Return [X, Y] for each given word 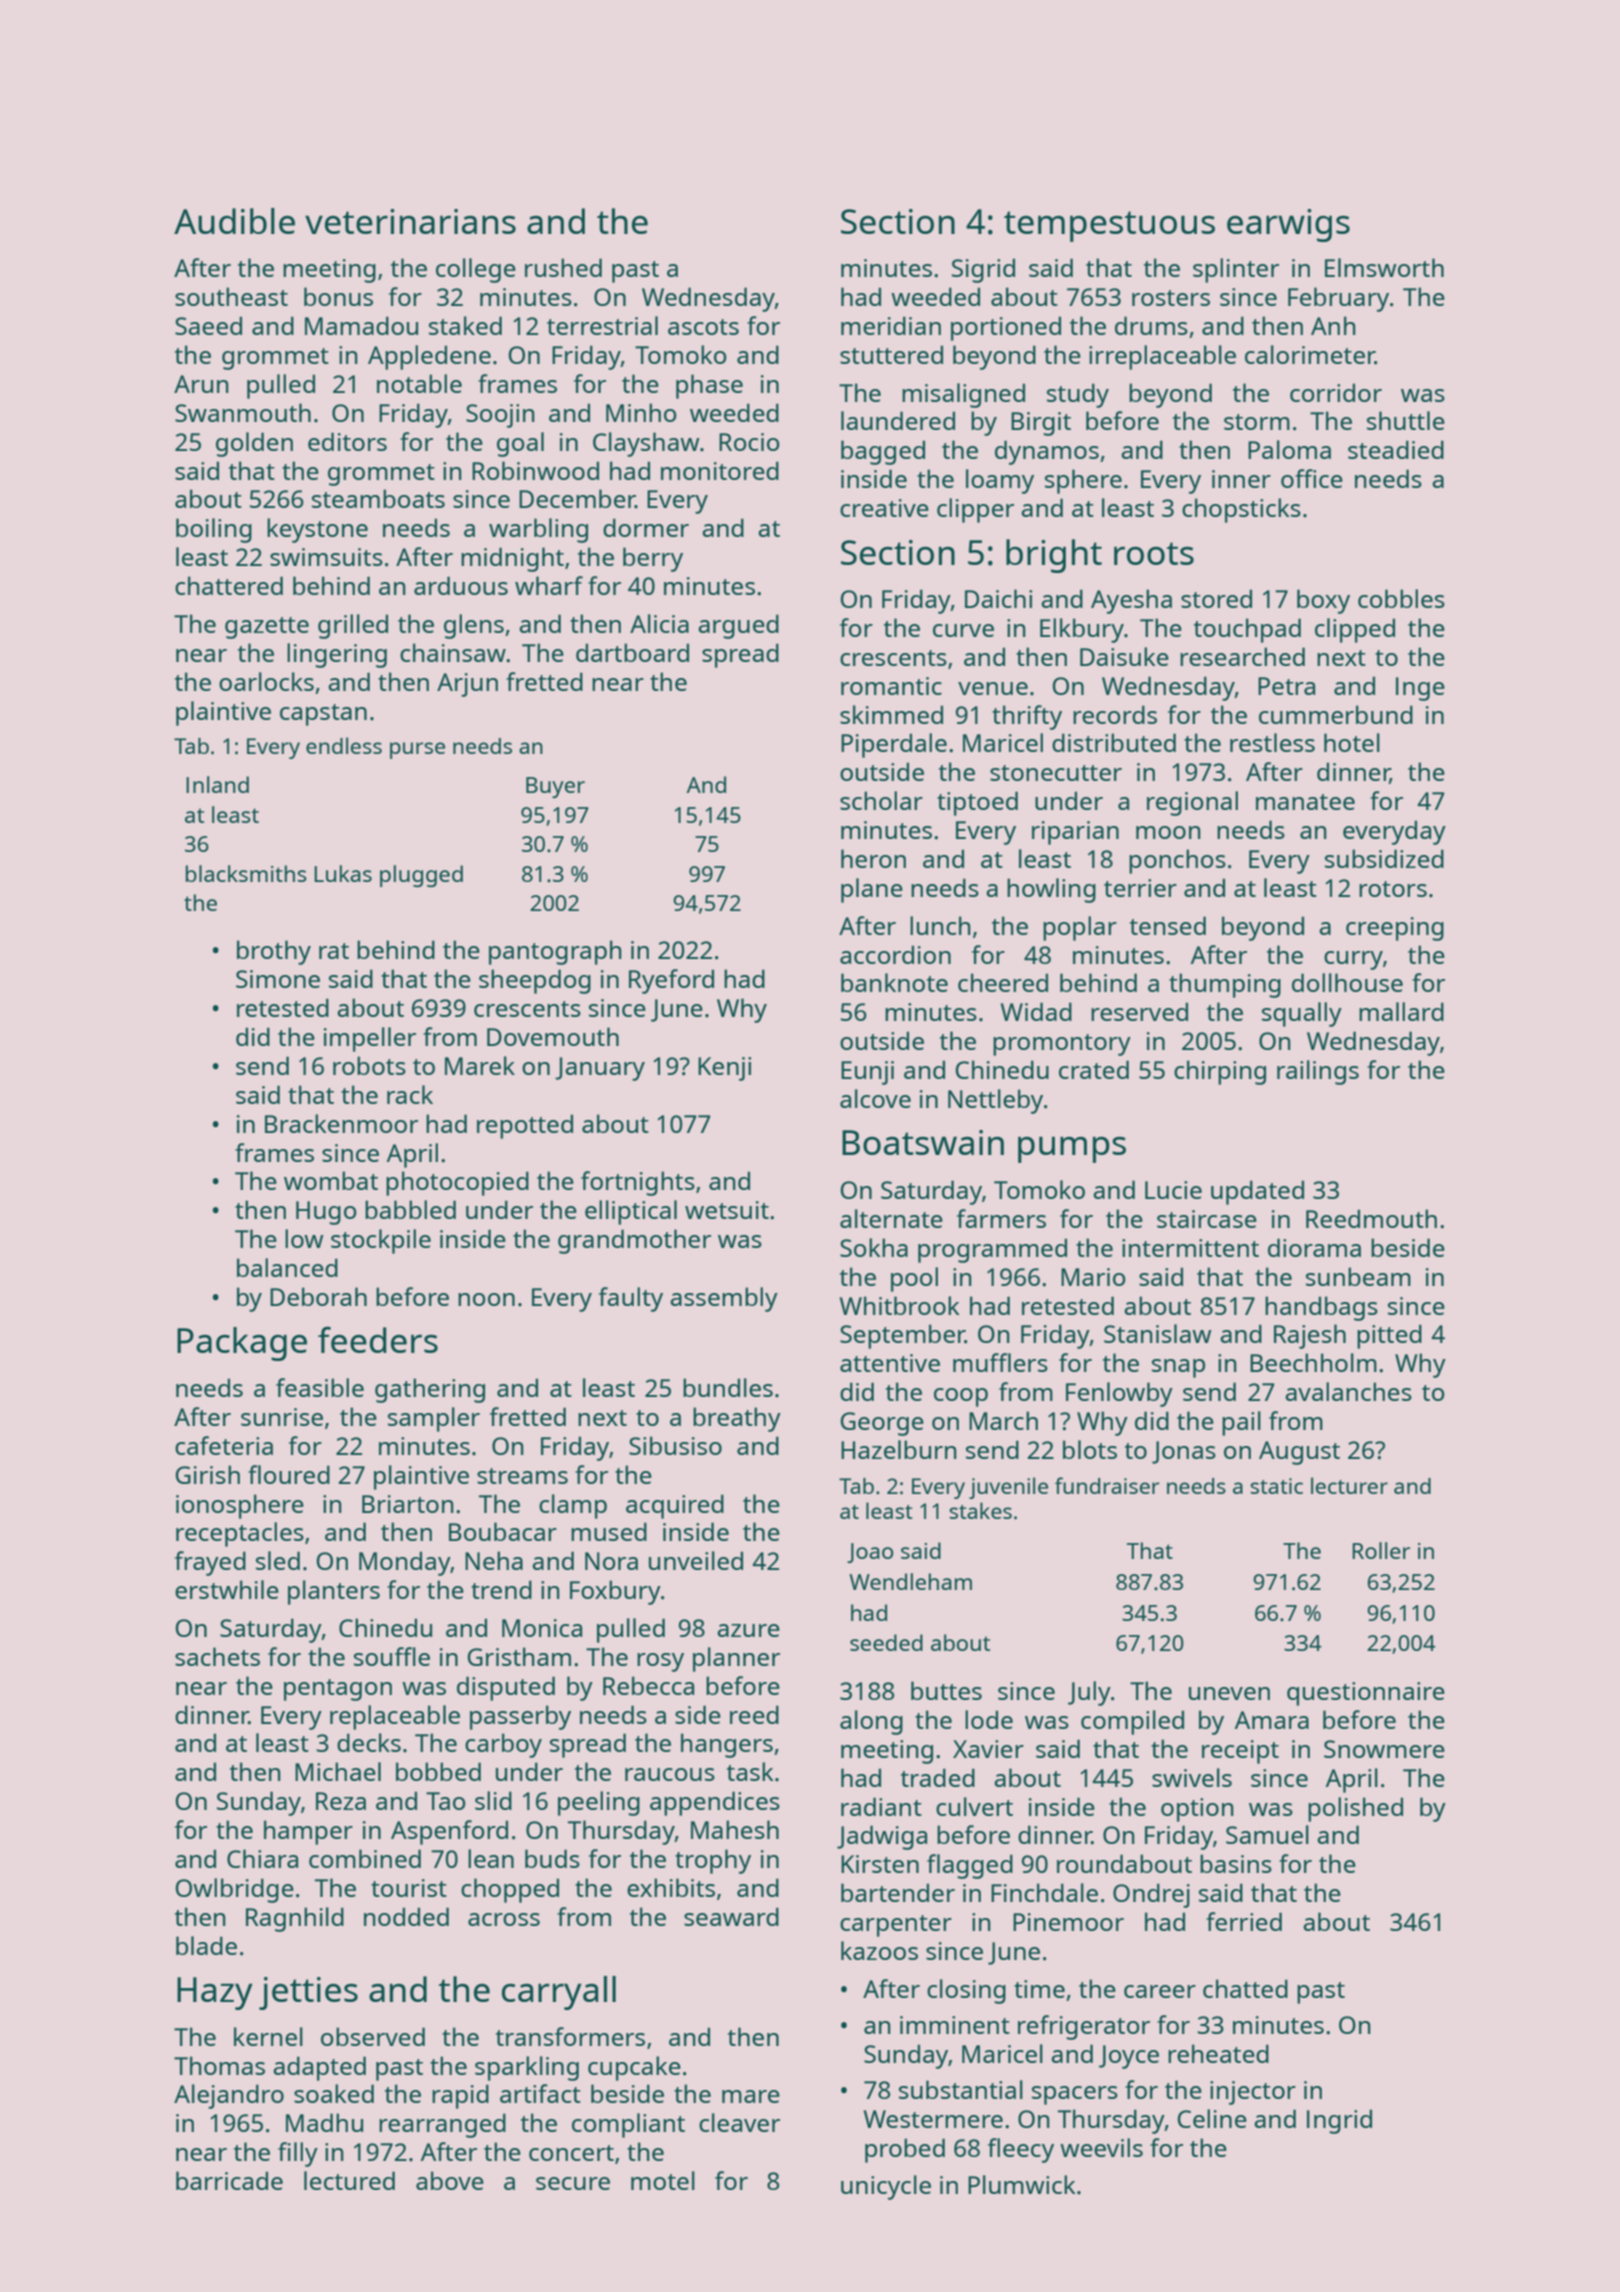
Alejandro [229, 2096]
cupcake [634, 2068]
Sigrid [983, 270]
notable [419, 383]
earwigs [1288, 225]
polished [1355, 1809]
